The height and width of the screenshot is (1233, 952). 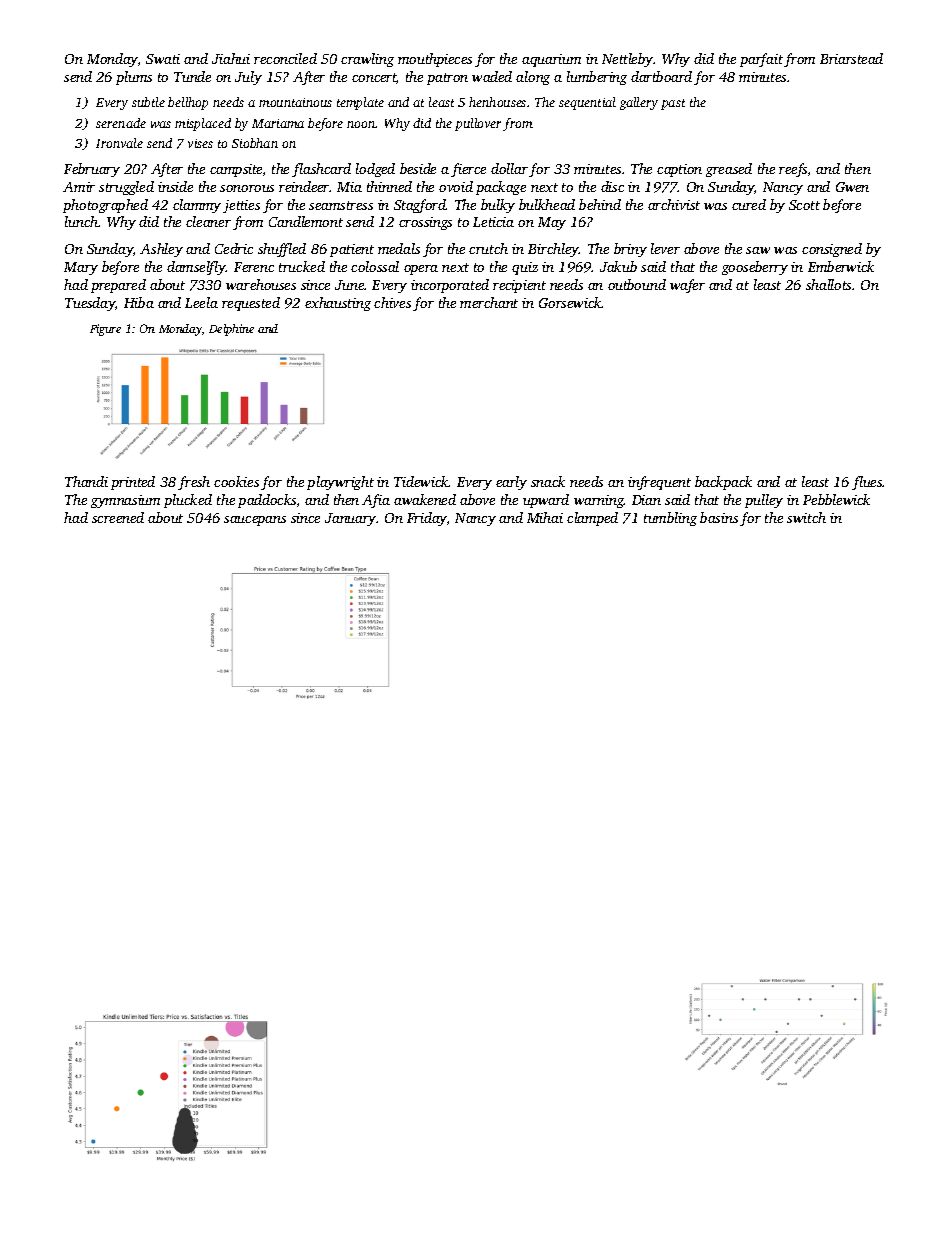 I want to click on snack, so click(x=548, y=481).
